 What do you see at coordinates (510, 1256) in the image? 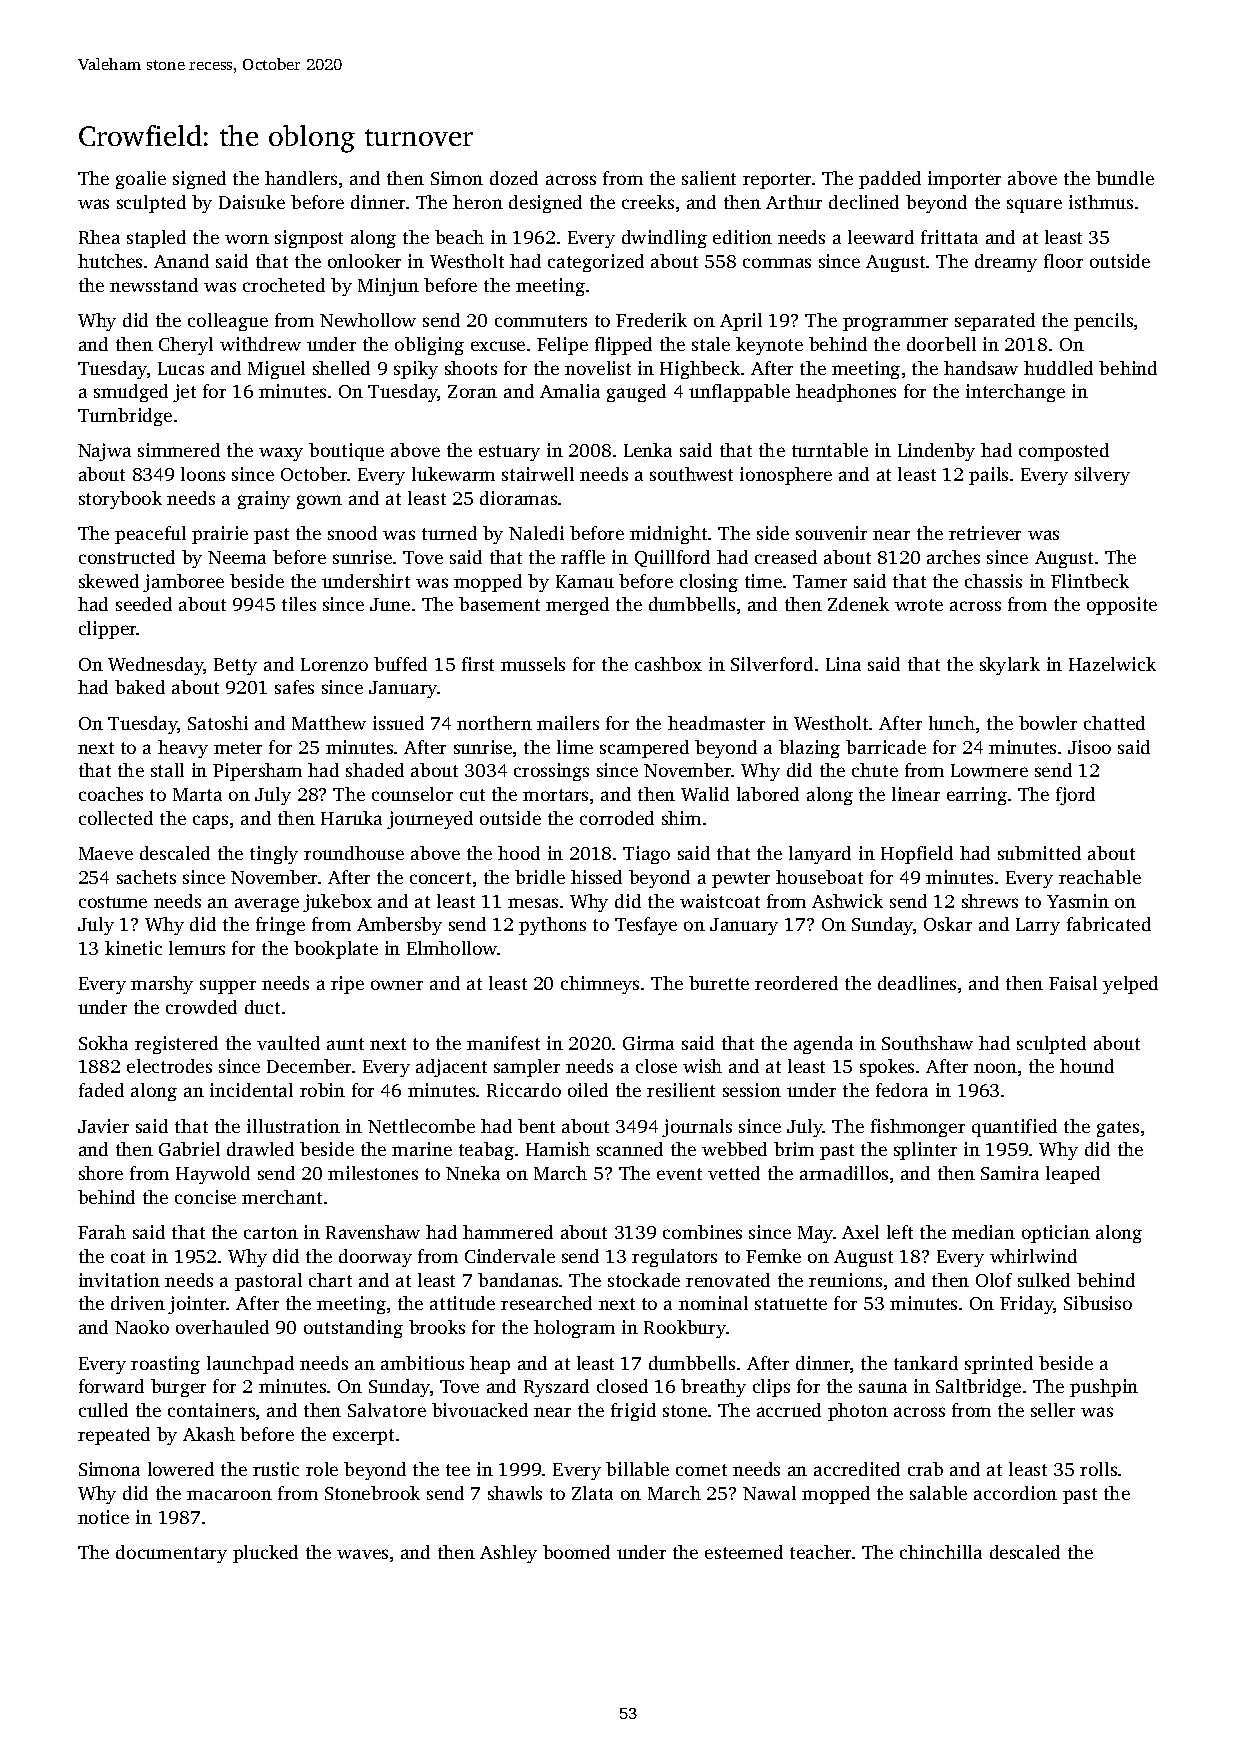
I see `Cindervale` at bounding box center [510, 1256].
